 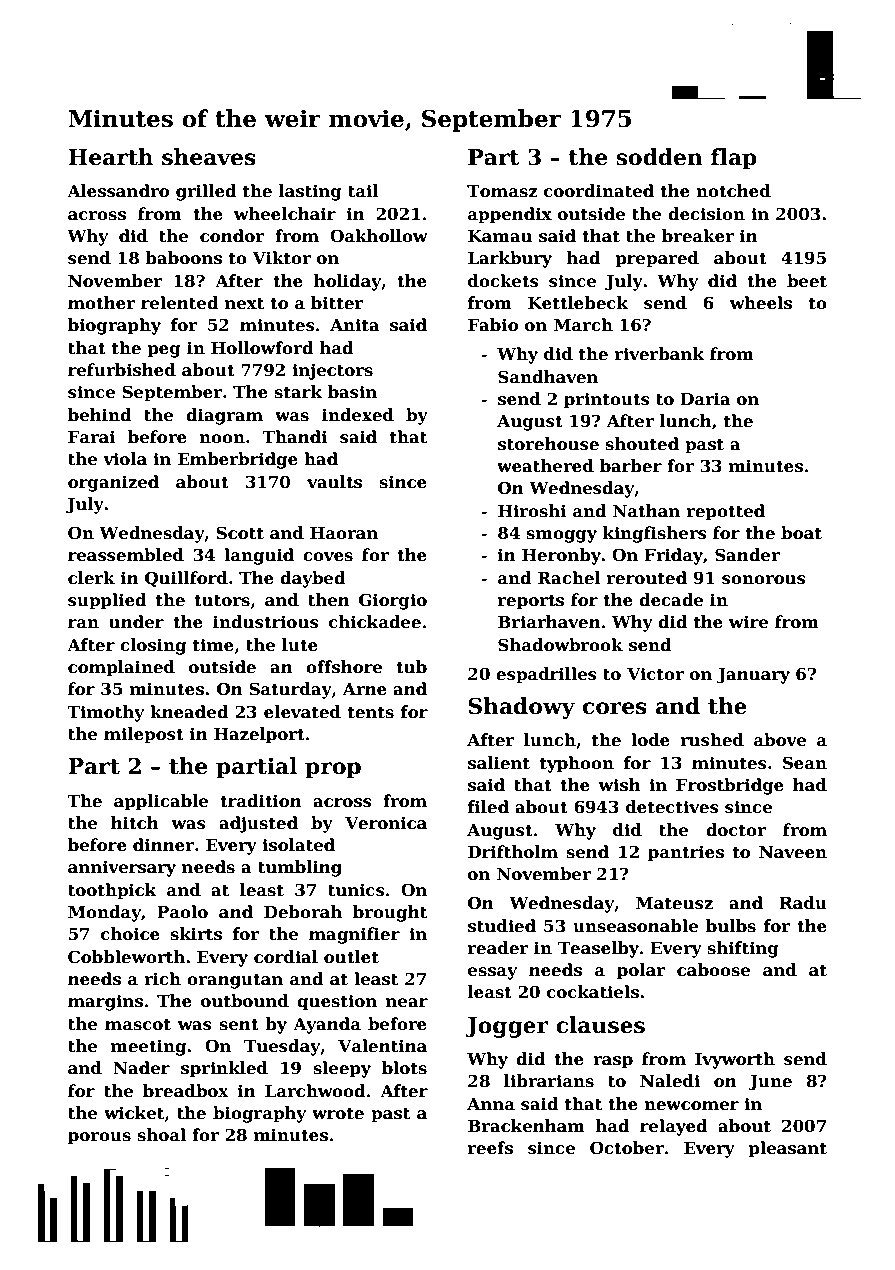 What do you see at coordinates (164, 351) in the document?
I see `peg` at bounding box center [164, 351].
